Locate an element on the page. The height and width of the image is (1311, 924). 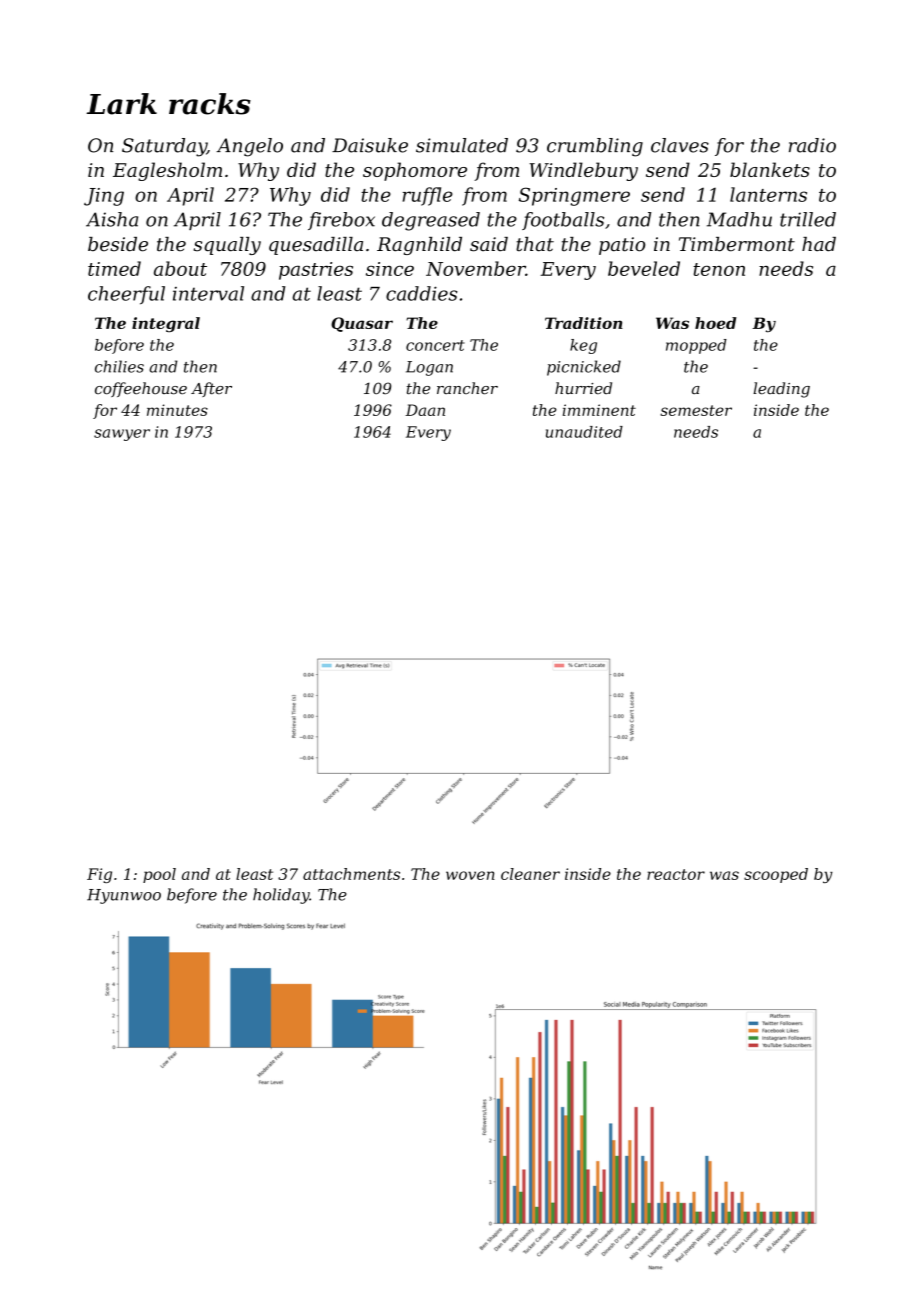
Daisuke is located at coordinates (370, 145).
